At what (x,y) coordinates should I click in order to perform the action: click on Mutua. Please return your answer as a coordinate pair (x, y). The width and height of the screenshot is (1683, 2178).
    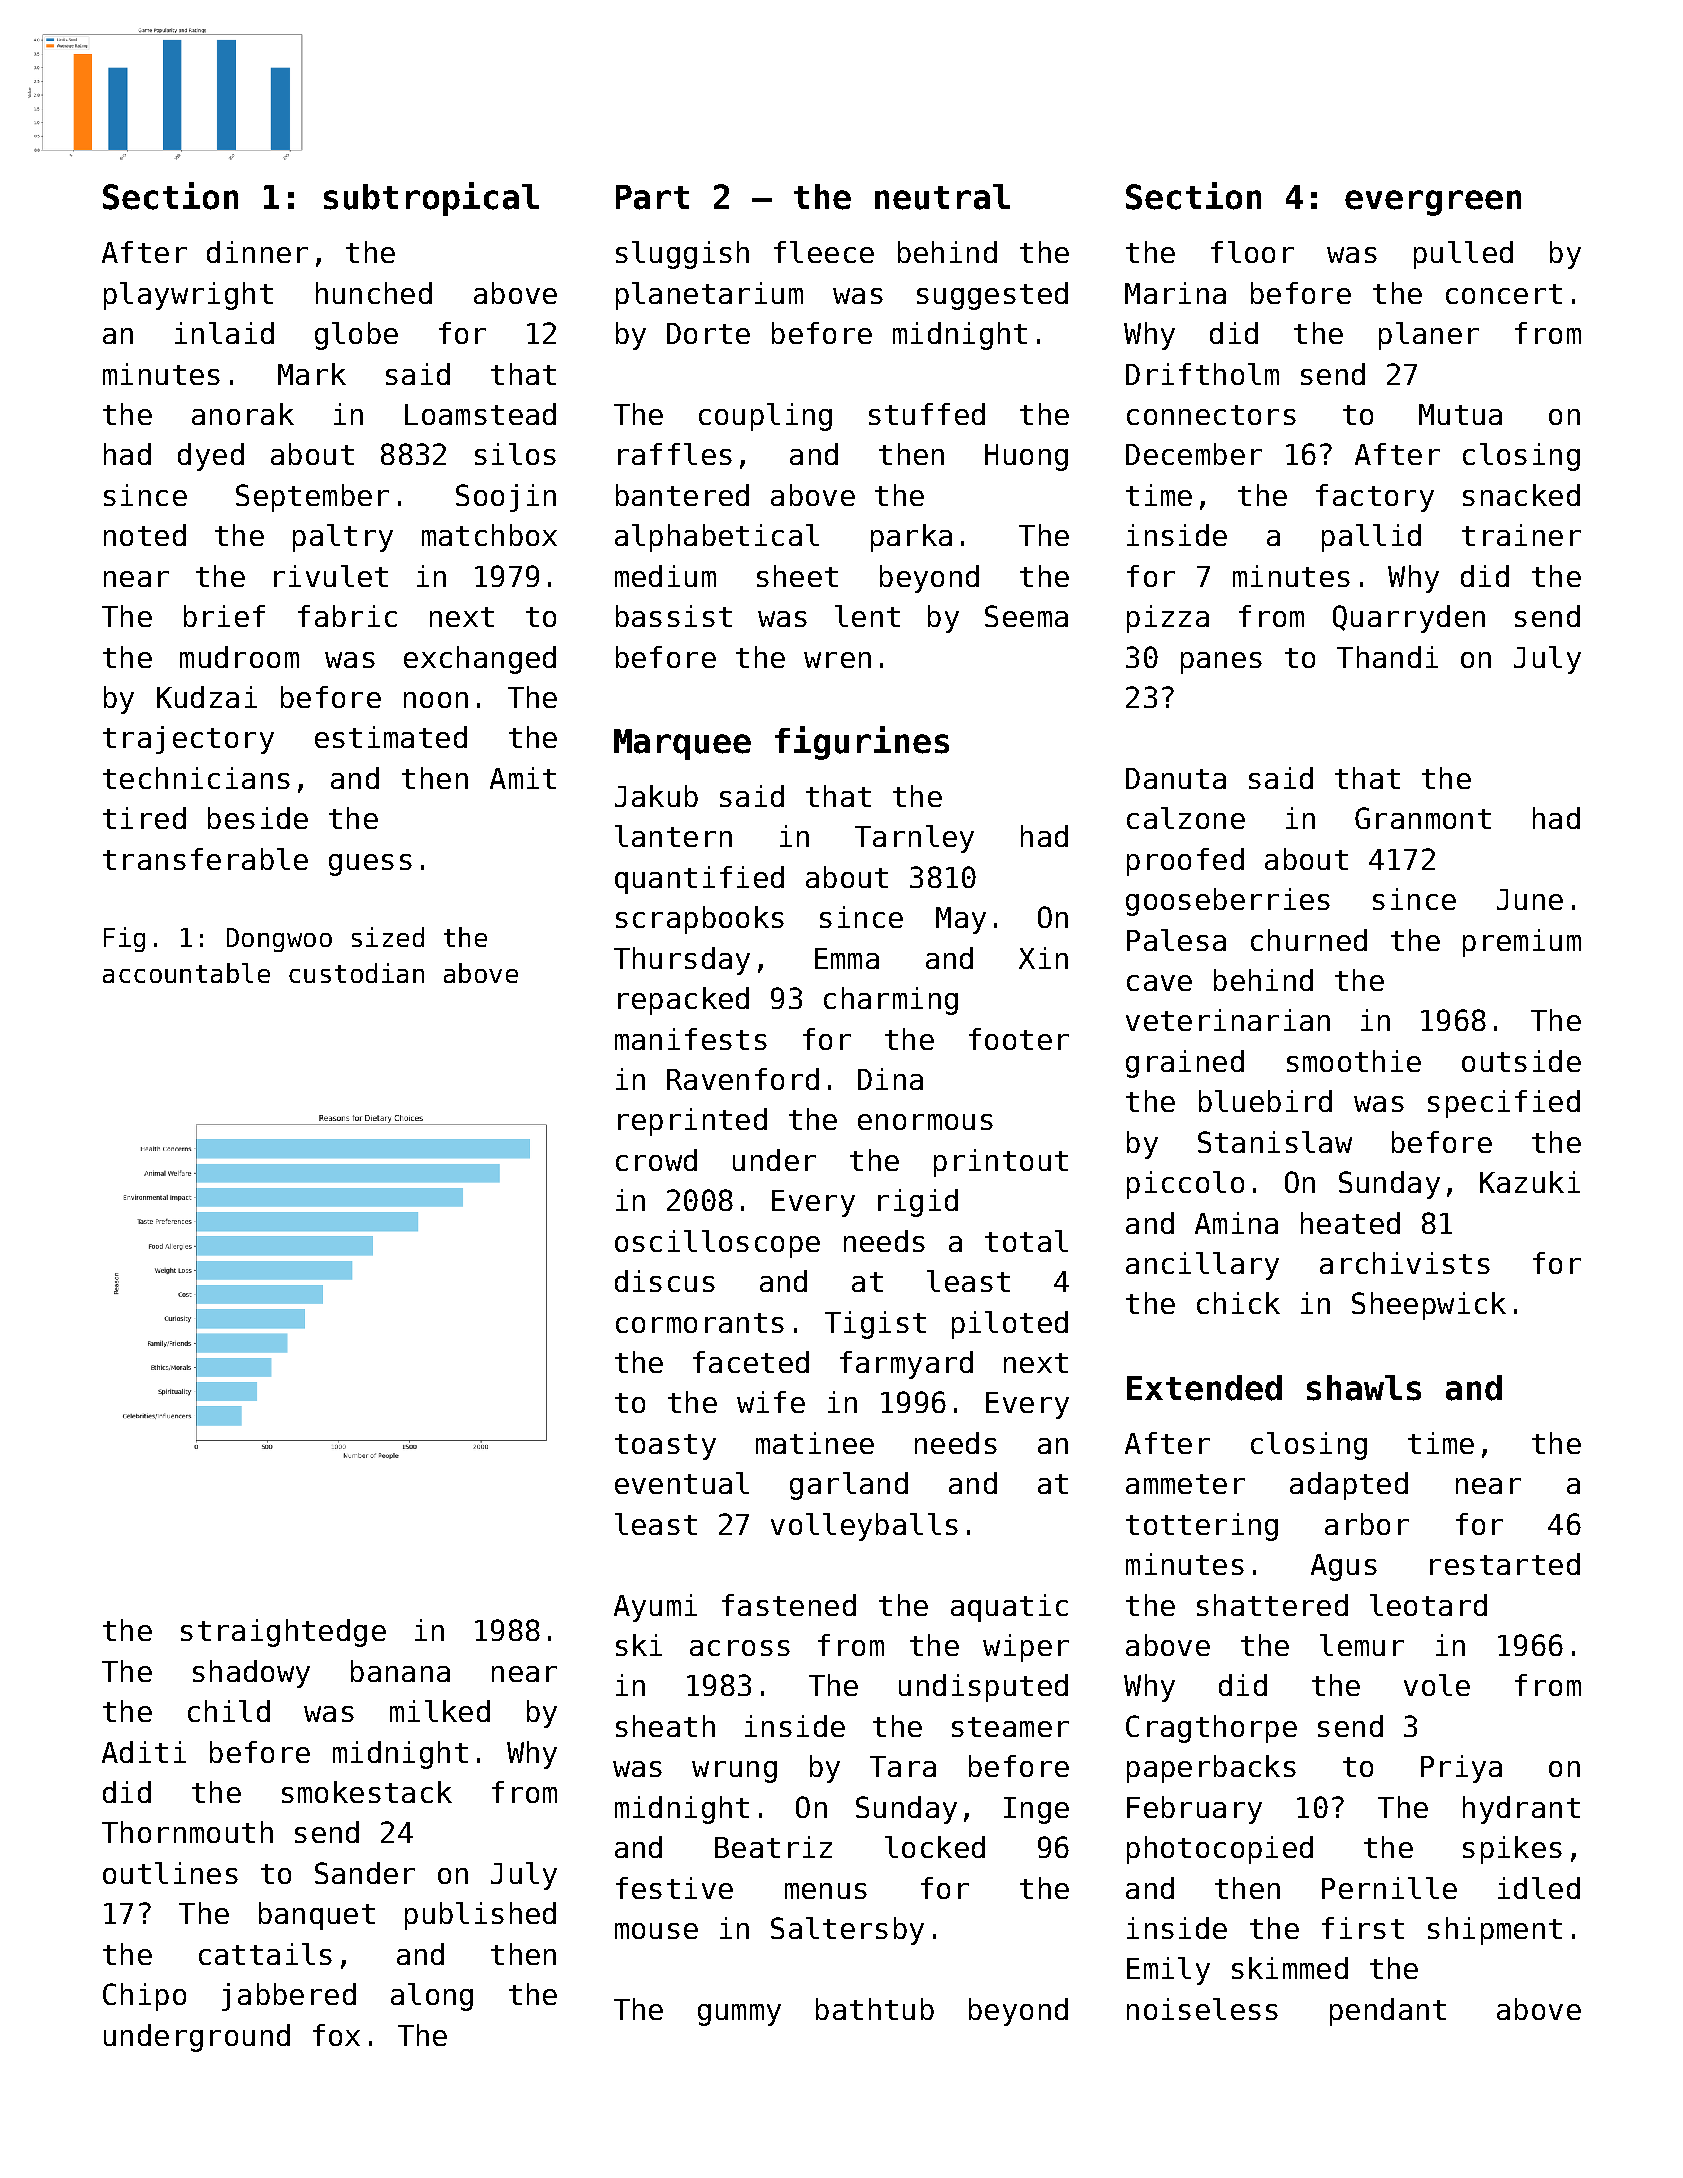
    Looking at the image, I should click on (1460, 414).
